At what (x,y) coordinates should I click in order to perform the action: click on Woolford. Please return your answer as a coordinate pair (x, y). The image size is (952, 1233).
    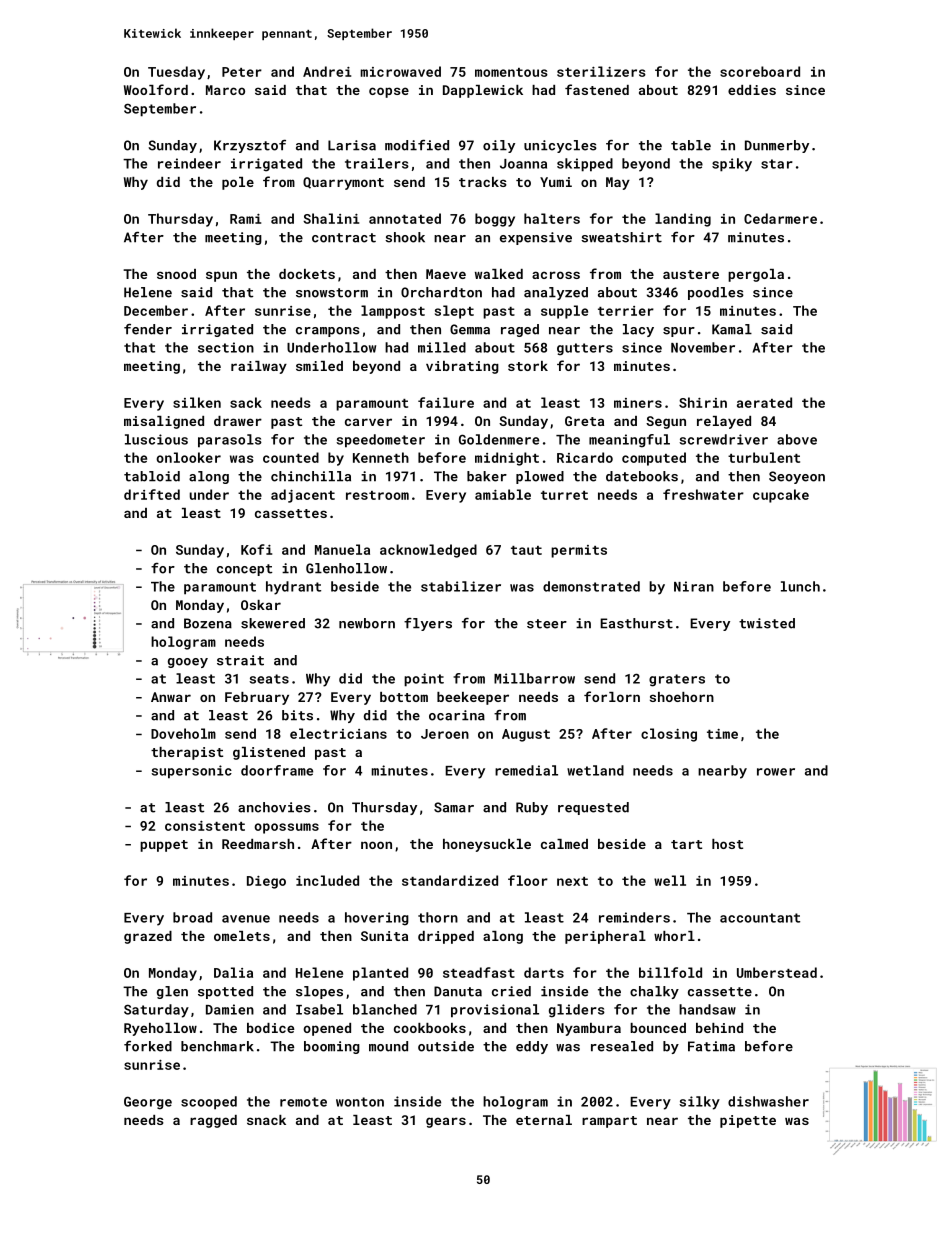
    Looking at the image, I should click on (156, 89).
